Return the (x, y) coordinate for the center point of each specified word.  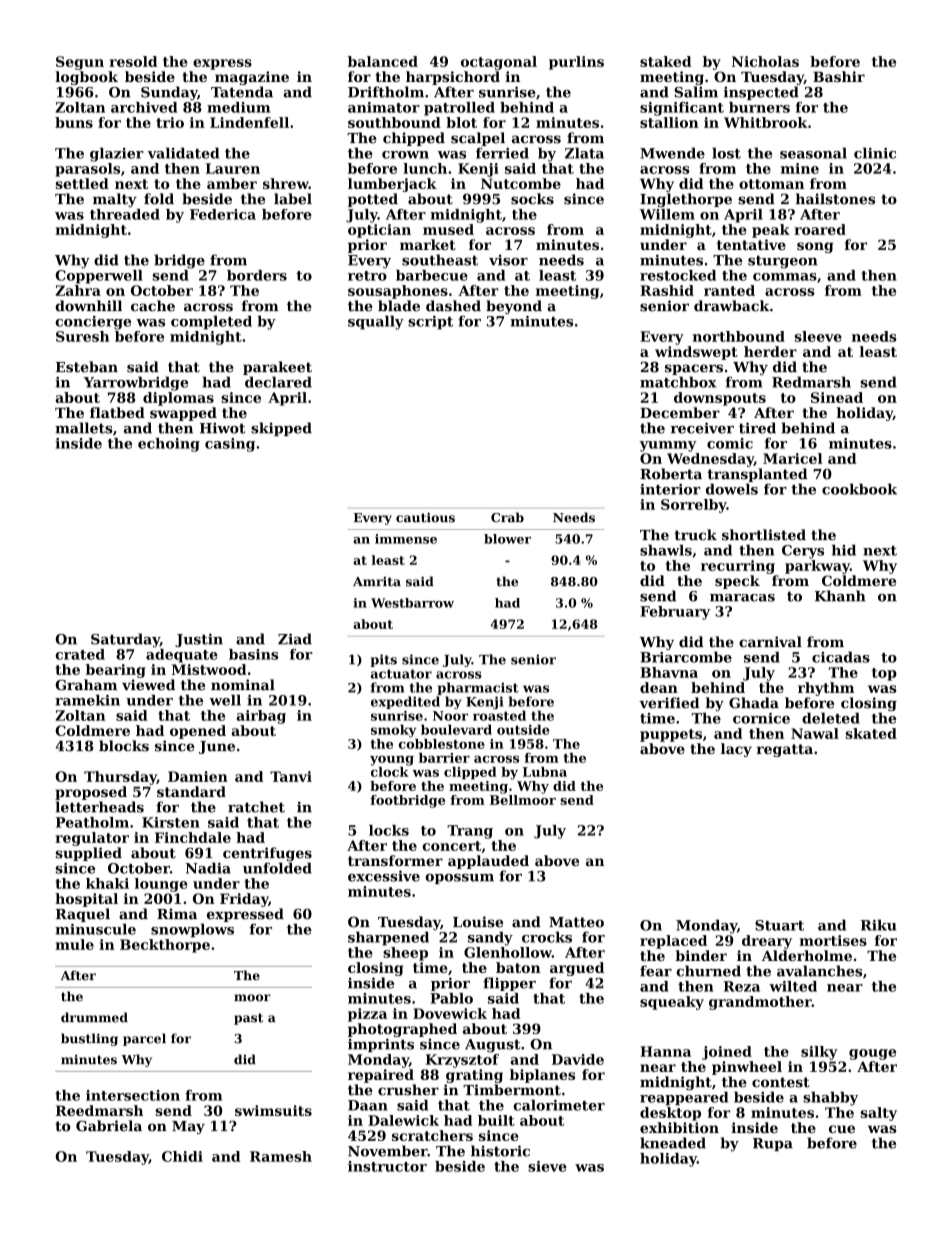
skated (871, 733)
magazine (252, 78)
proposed (91, 793)
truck (695, 535)
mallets (83, 428)
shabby (830, 1098)
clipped (470, 773)
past (248, 1019)
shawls (666, 550)
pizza (367, 1015)
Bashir (839, 76)
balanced (383, 61)
